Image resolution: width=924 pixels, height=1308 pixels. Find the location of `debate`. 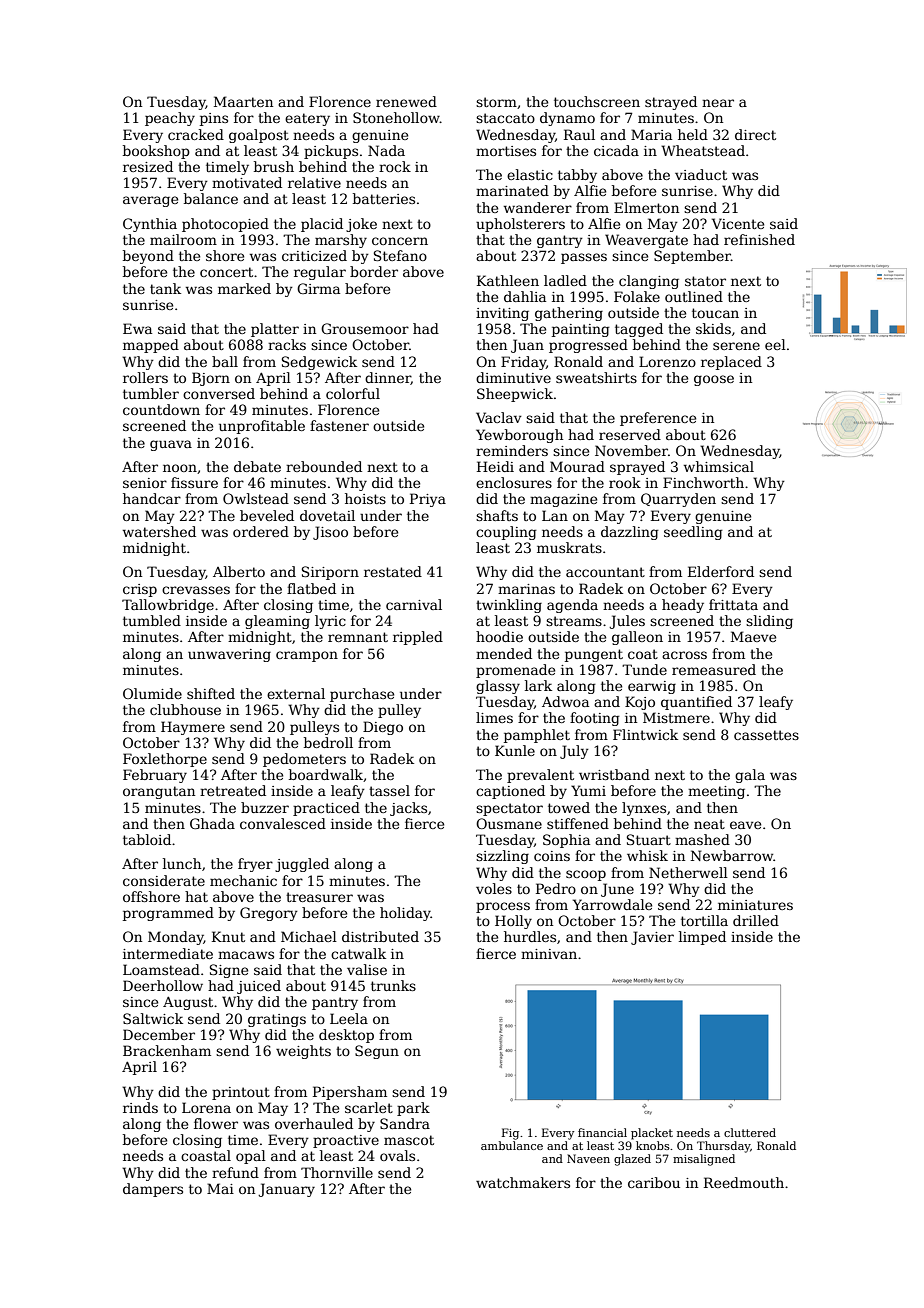

debate is located at coordinates (257, 466).
